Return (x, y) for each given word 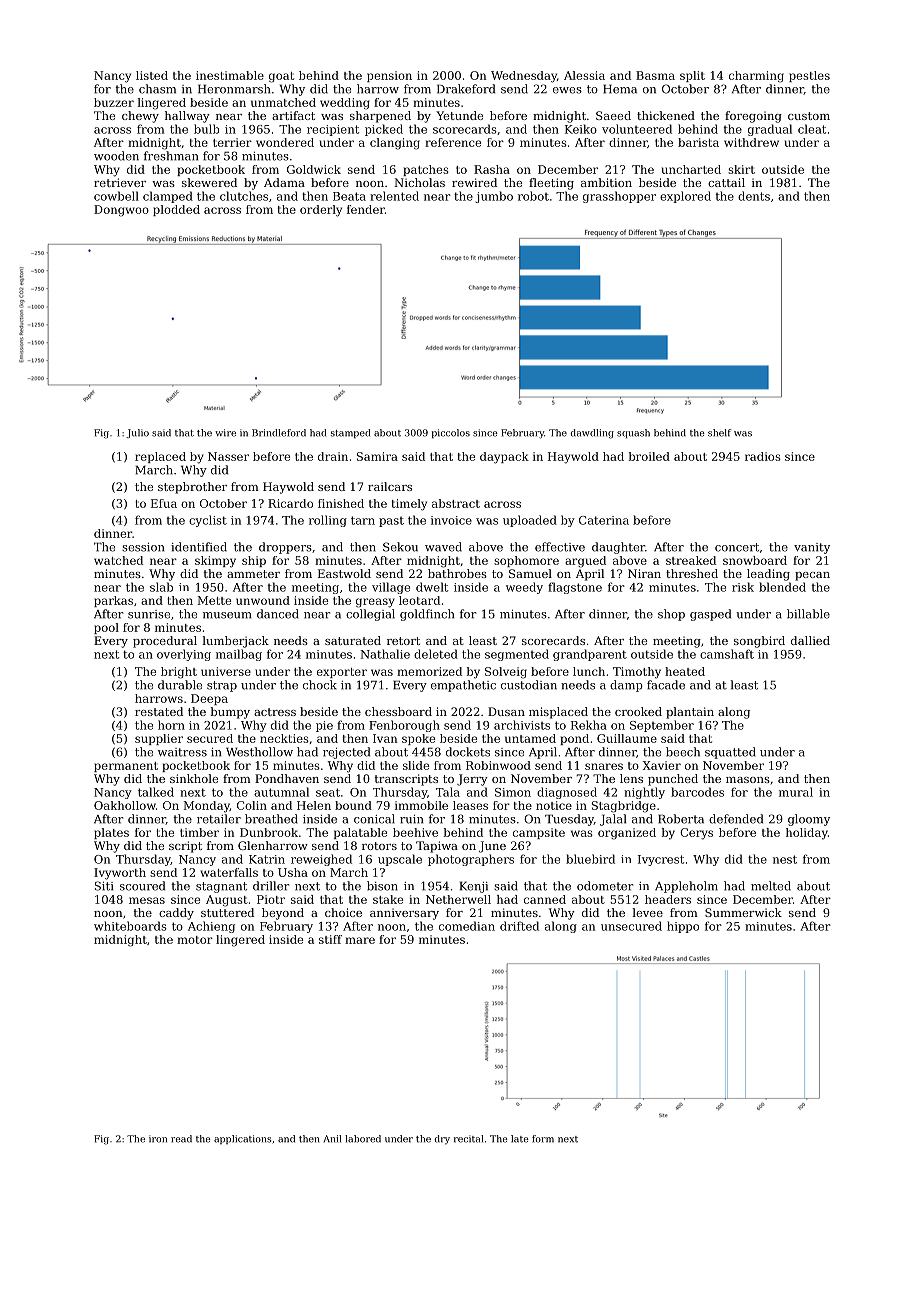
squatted (730, 753)
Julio (137, 433)
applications (243, 1139)
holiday (807, 834)
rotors (379, 846)
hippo (683, 927)
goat (281, 77)
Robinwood (498, 765)
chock (320, 685)
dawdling (592, 434)
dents (754, 196)
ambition (606, 182)
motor (195, 940)
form (543, 1139)
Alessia (584, 75)
